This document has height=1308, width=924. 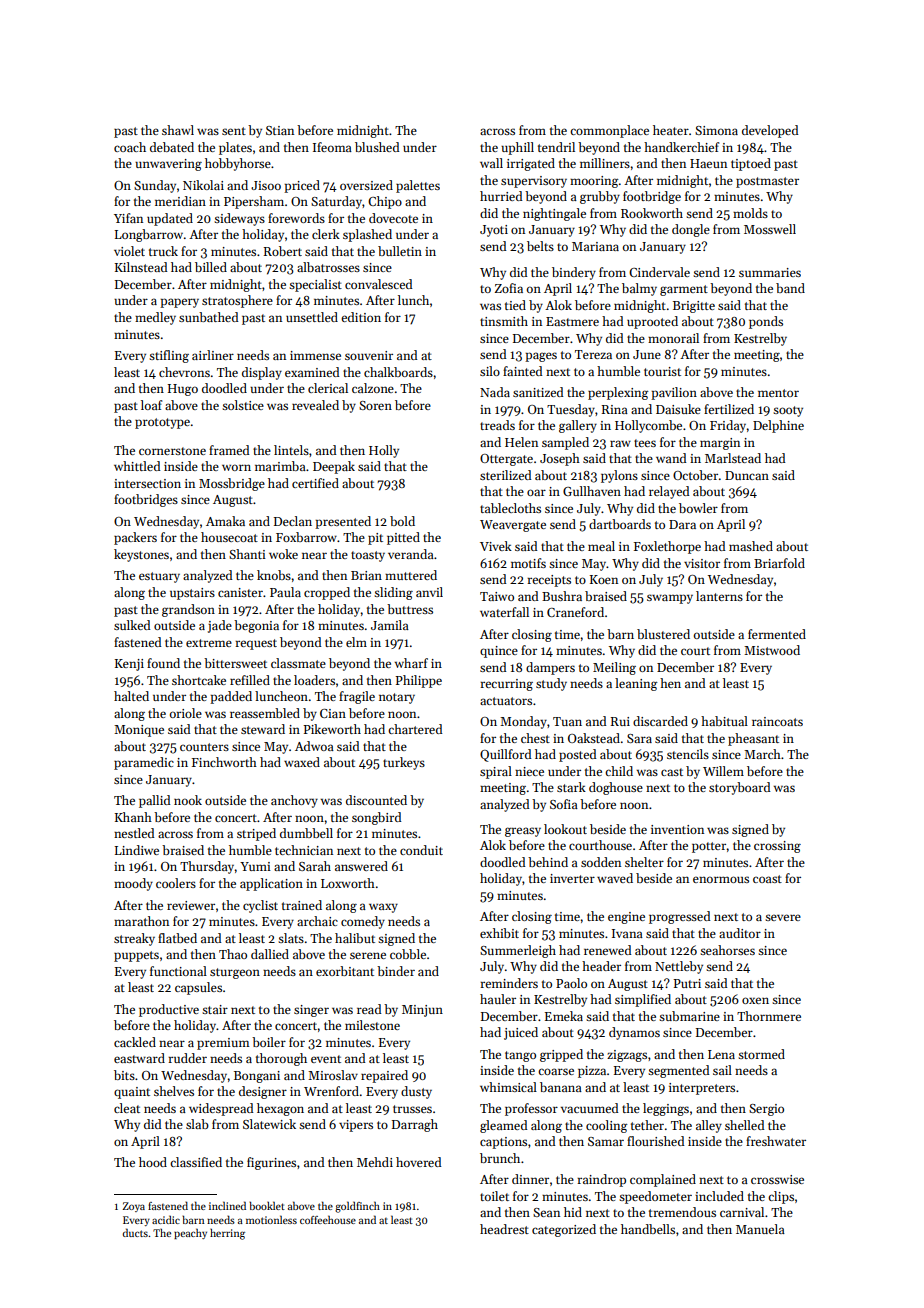 I want to click on Delphine, so click(x=778, y=426).
